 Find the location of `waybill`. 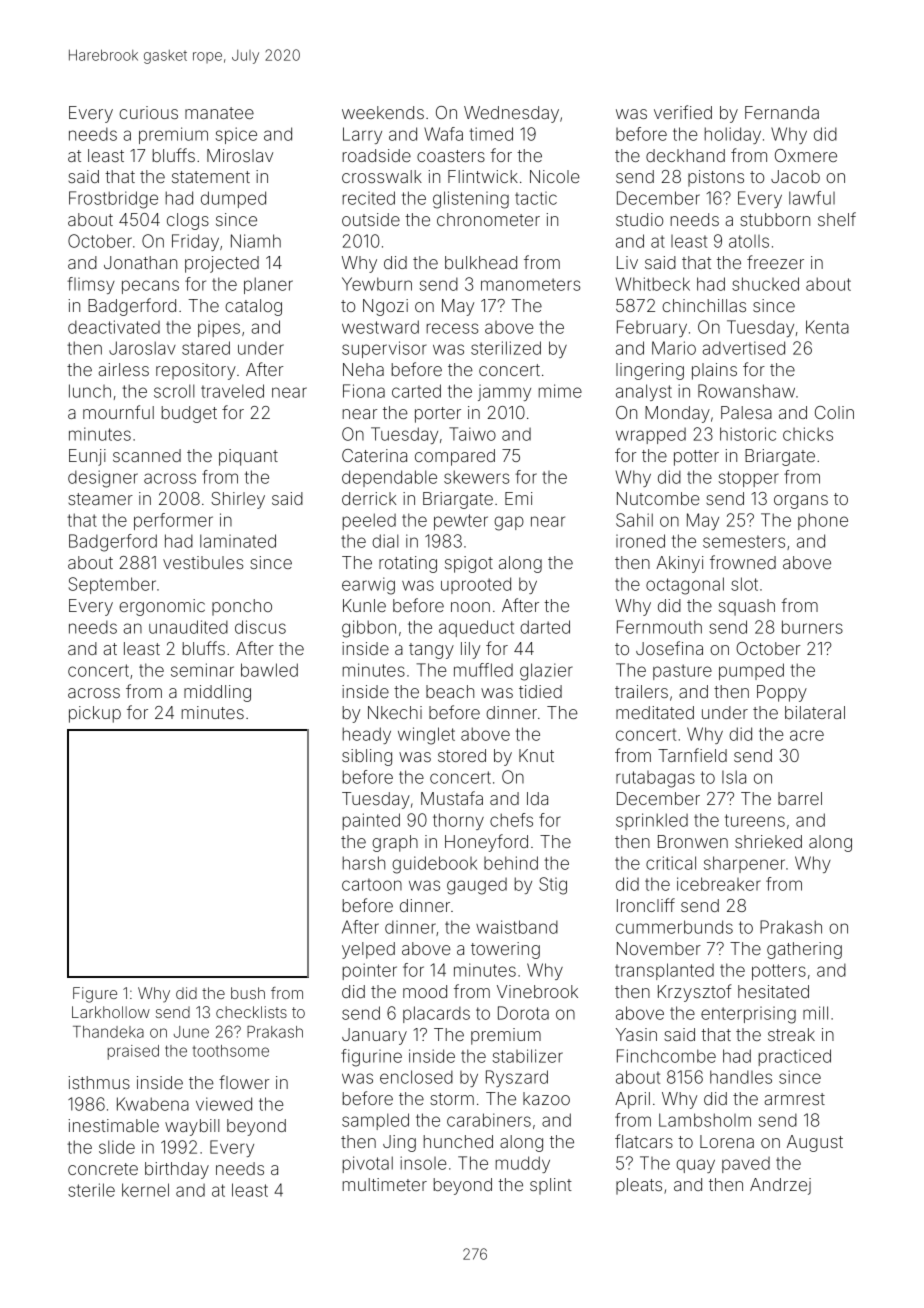

waybill is located at coordinates (192, 1127).
